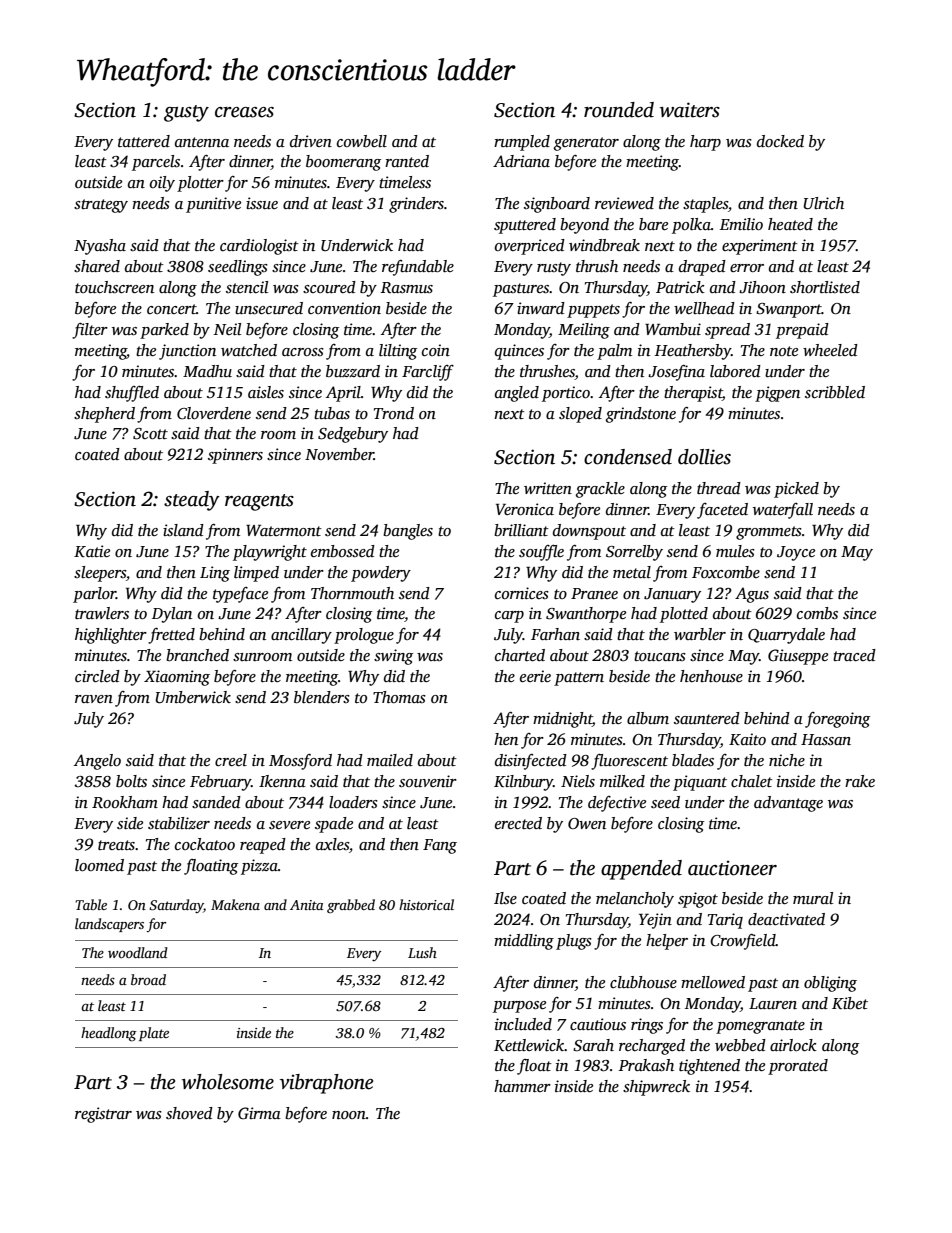 The width and height of the document is (952, 1233). I want to click on waiters, so click(690, 110).
